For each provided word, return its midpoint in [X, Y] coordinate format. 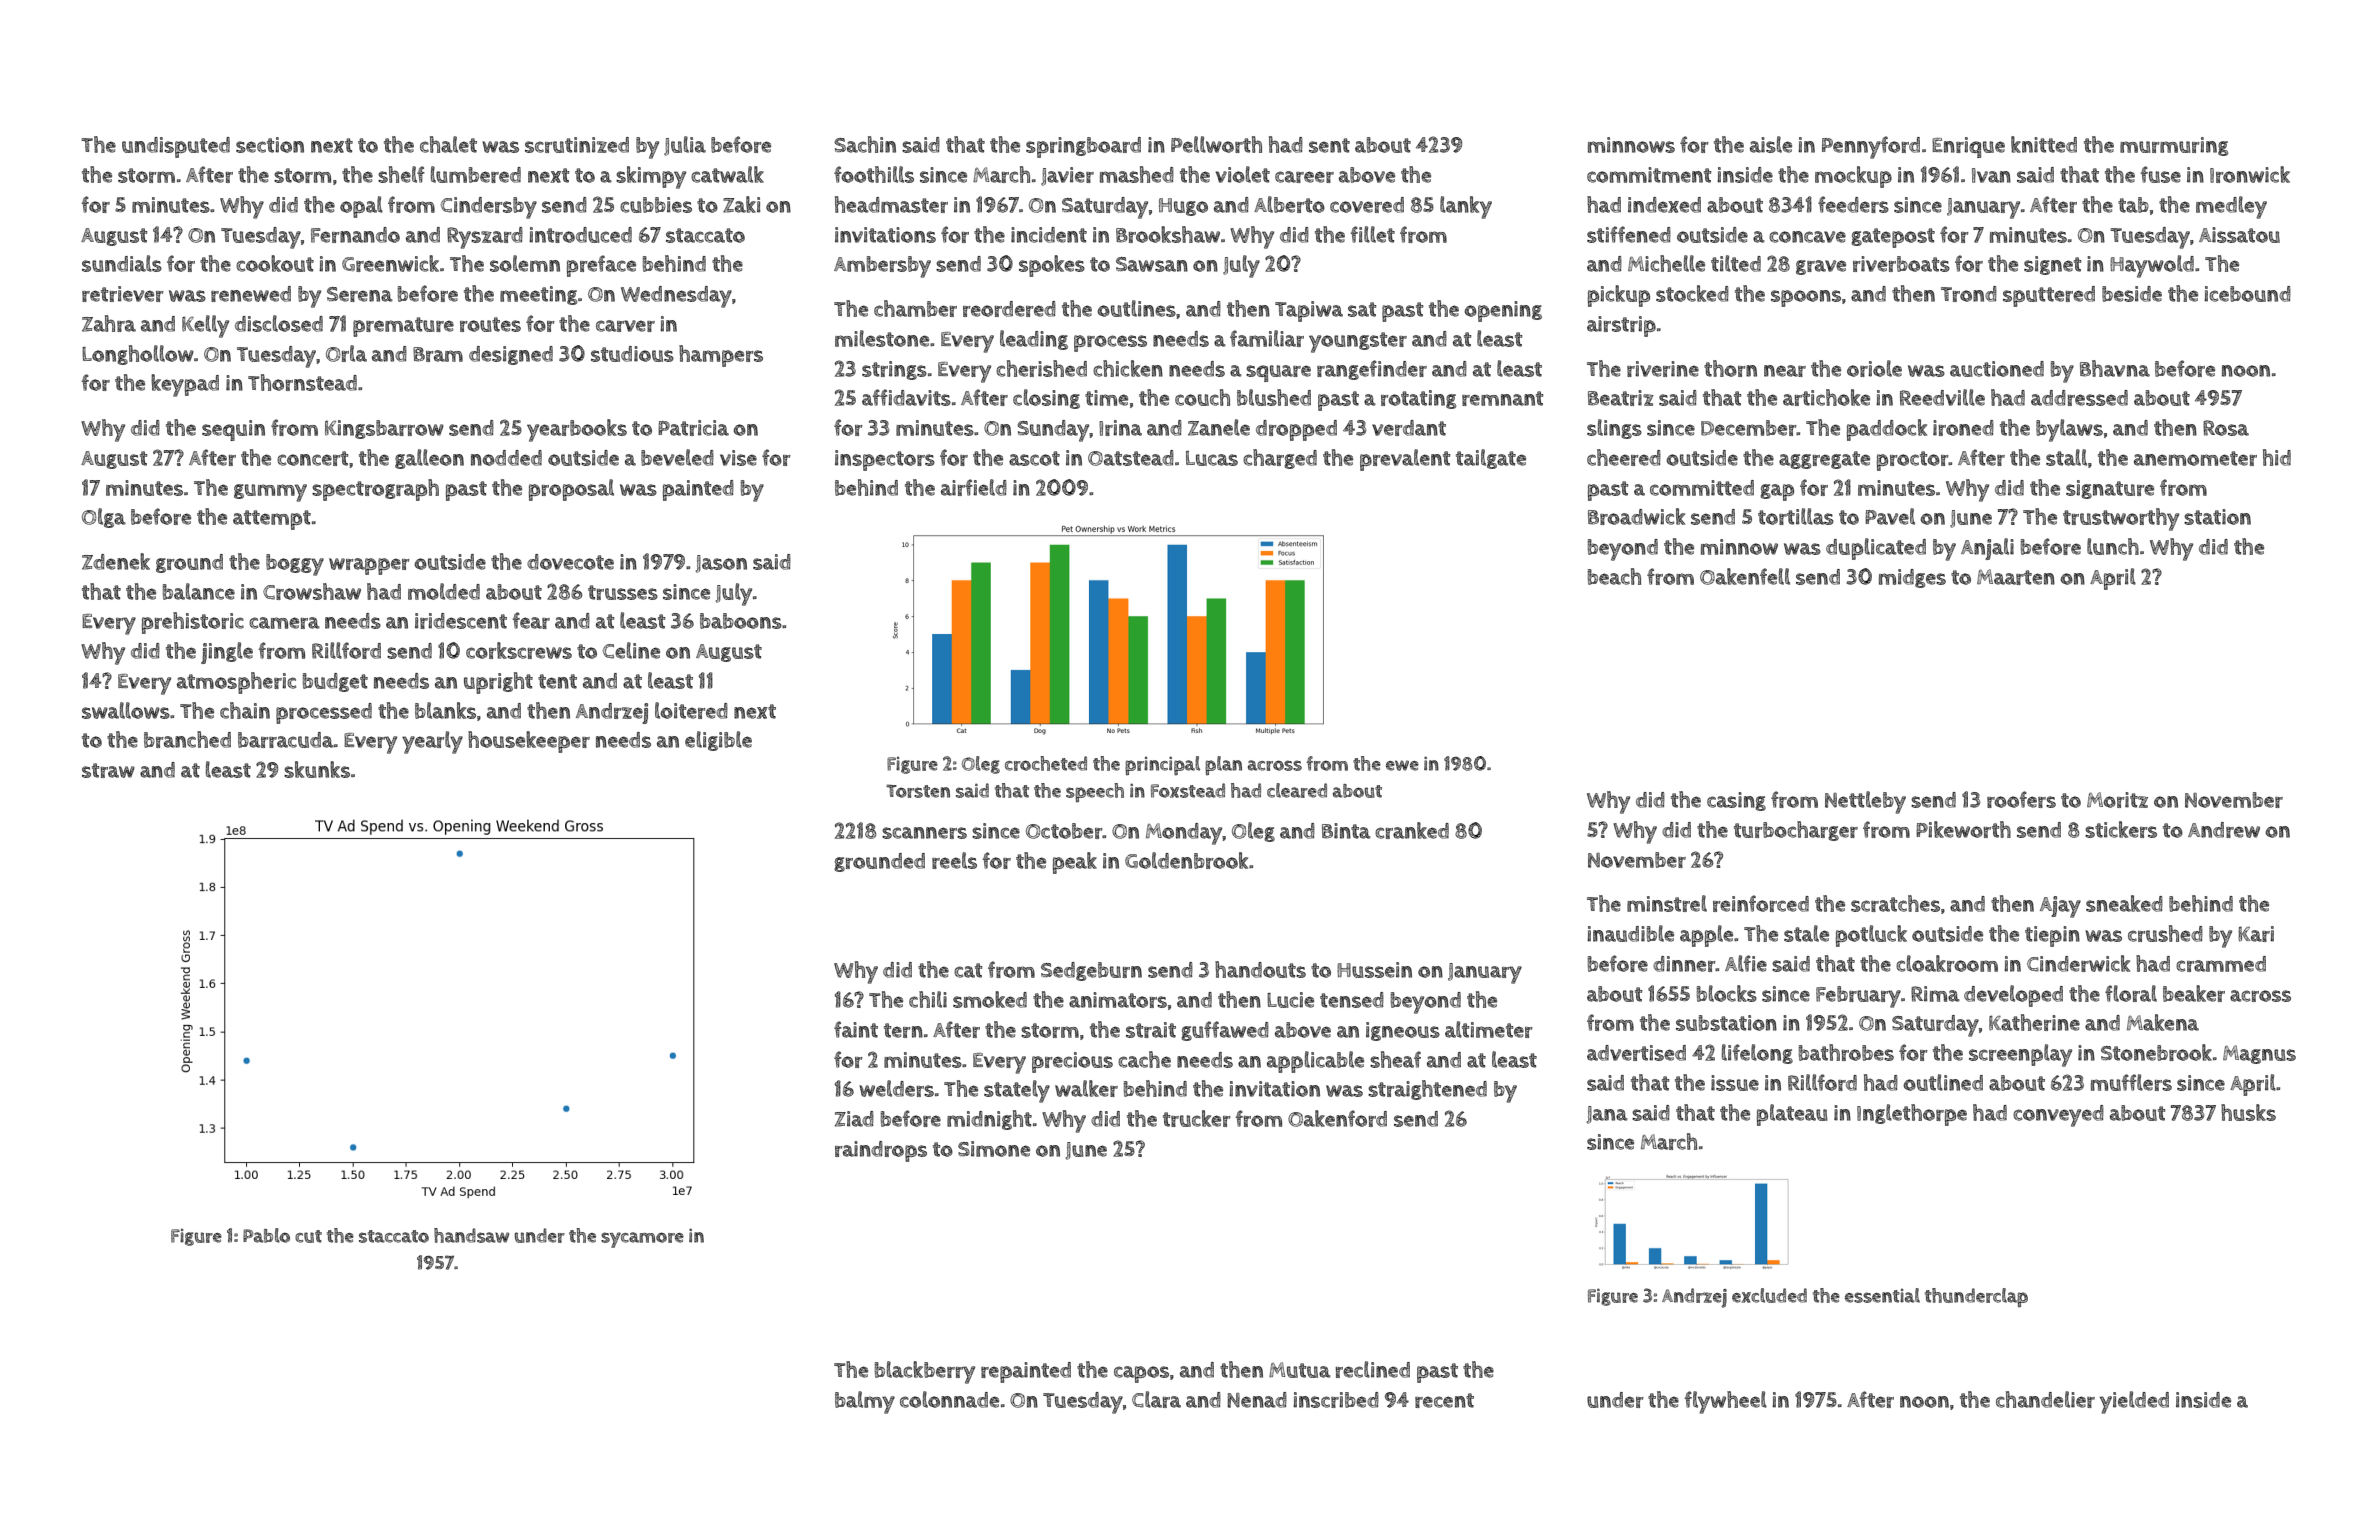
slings [1614, 429]
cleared [1297, 790]
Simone [994, 1149]
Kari [2256, 934]
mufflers [2131, 1082]
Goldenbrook [1186, 860]
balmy [865, 1402]
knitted [2044, 144]
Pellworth [1216, 144]
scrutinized [577, 145]
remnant [1502, 398]
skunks [317, 769]
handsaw [471, 1235]
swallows [126, 710]
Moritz [2117, 800]
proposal [571, 490]
